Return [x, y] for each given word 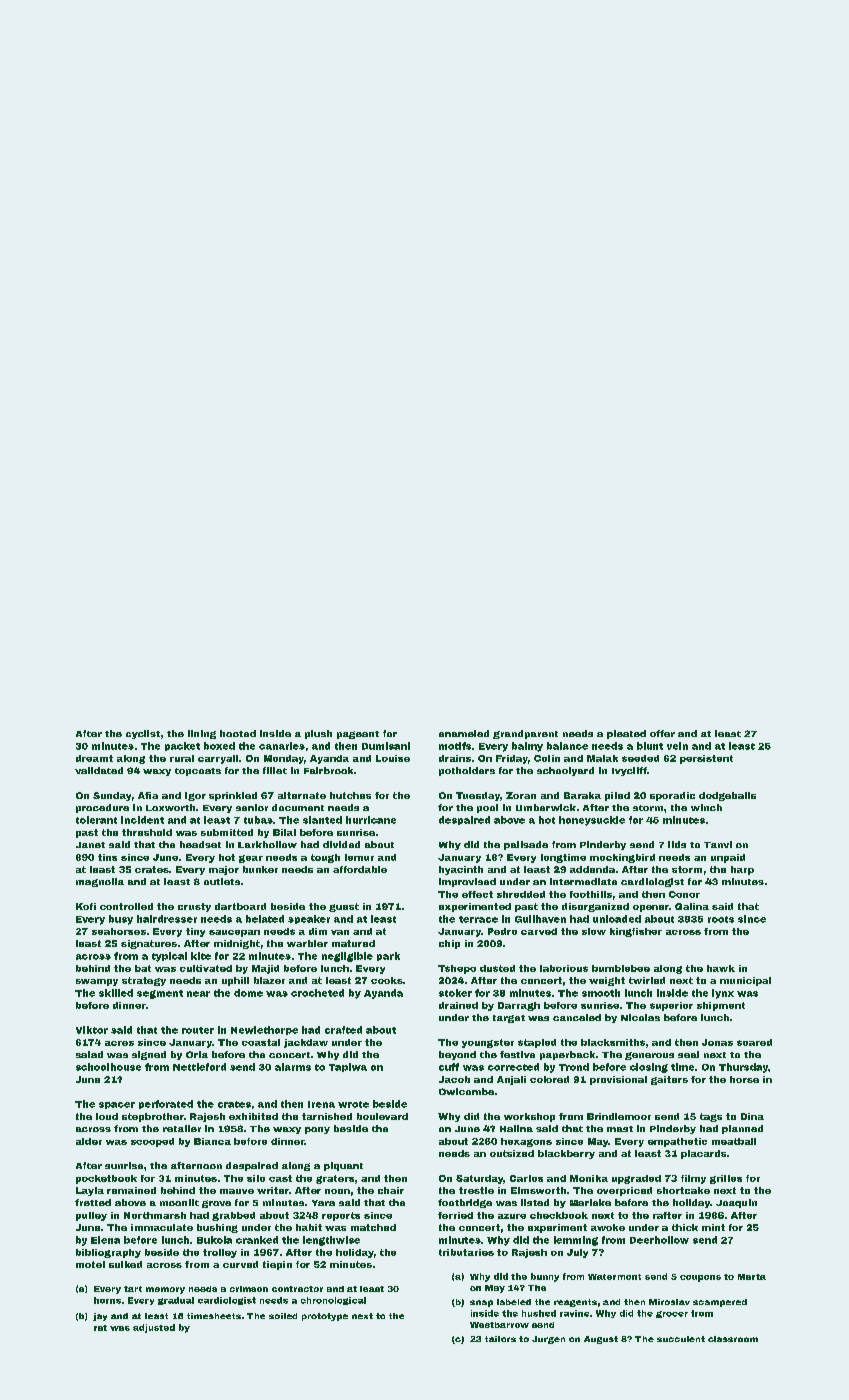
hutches [350, 795]
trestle [476, 1190]
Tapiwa [348, 1067]
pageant [358, 735]
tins [107, 857]
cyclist [143, 734]
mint [713, 1227]
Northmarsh [155, 1215]
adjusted [154, 1328]
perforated [166, 1104]
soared [754, 1042]
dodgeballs [727, 796]
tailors [500, 1339]
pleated [626, 734]
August [601, 1340]
